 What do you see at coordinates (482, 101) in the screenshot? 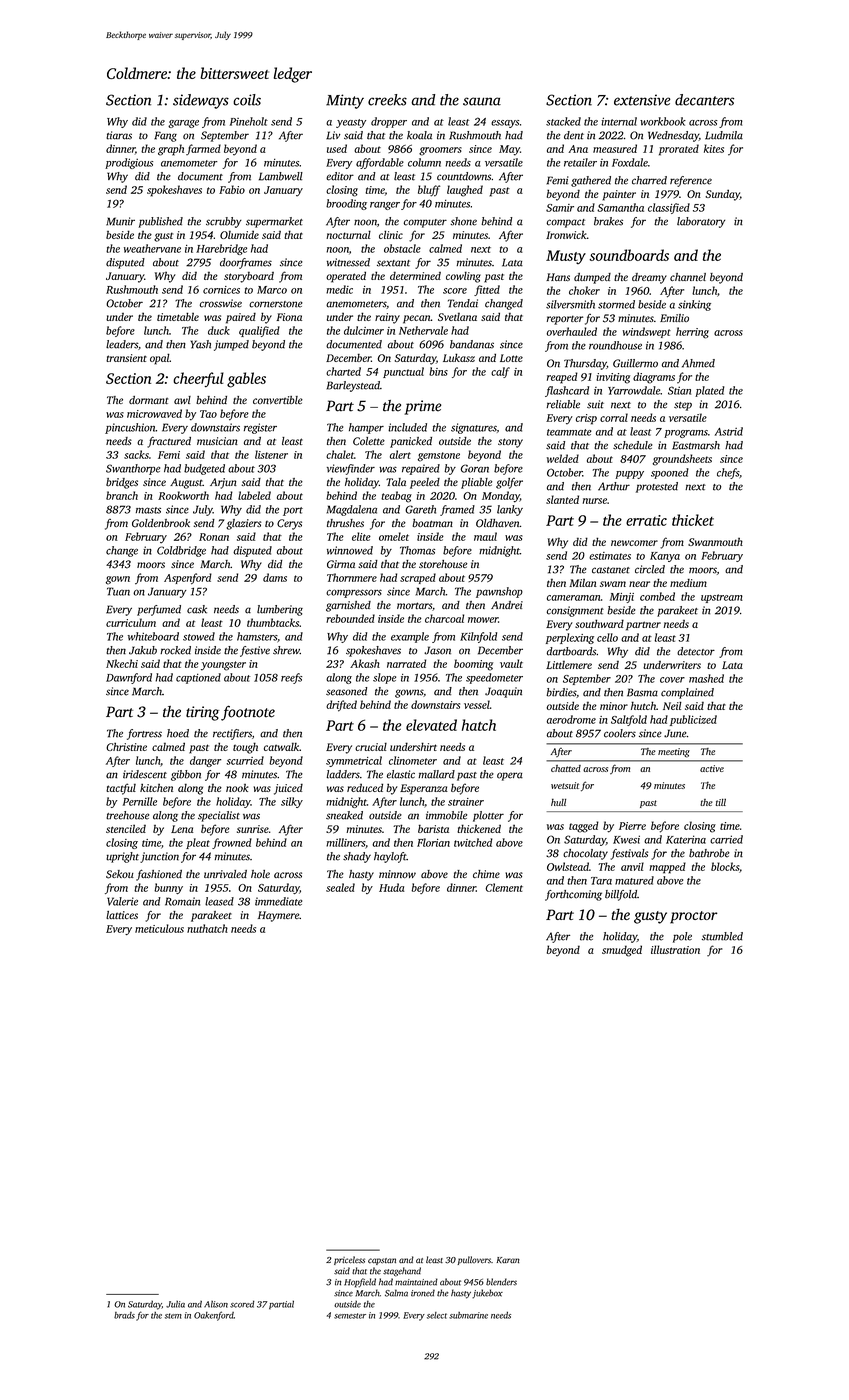
I see `sauna` at bounding box center [482, 101].
